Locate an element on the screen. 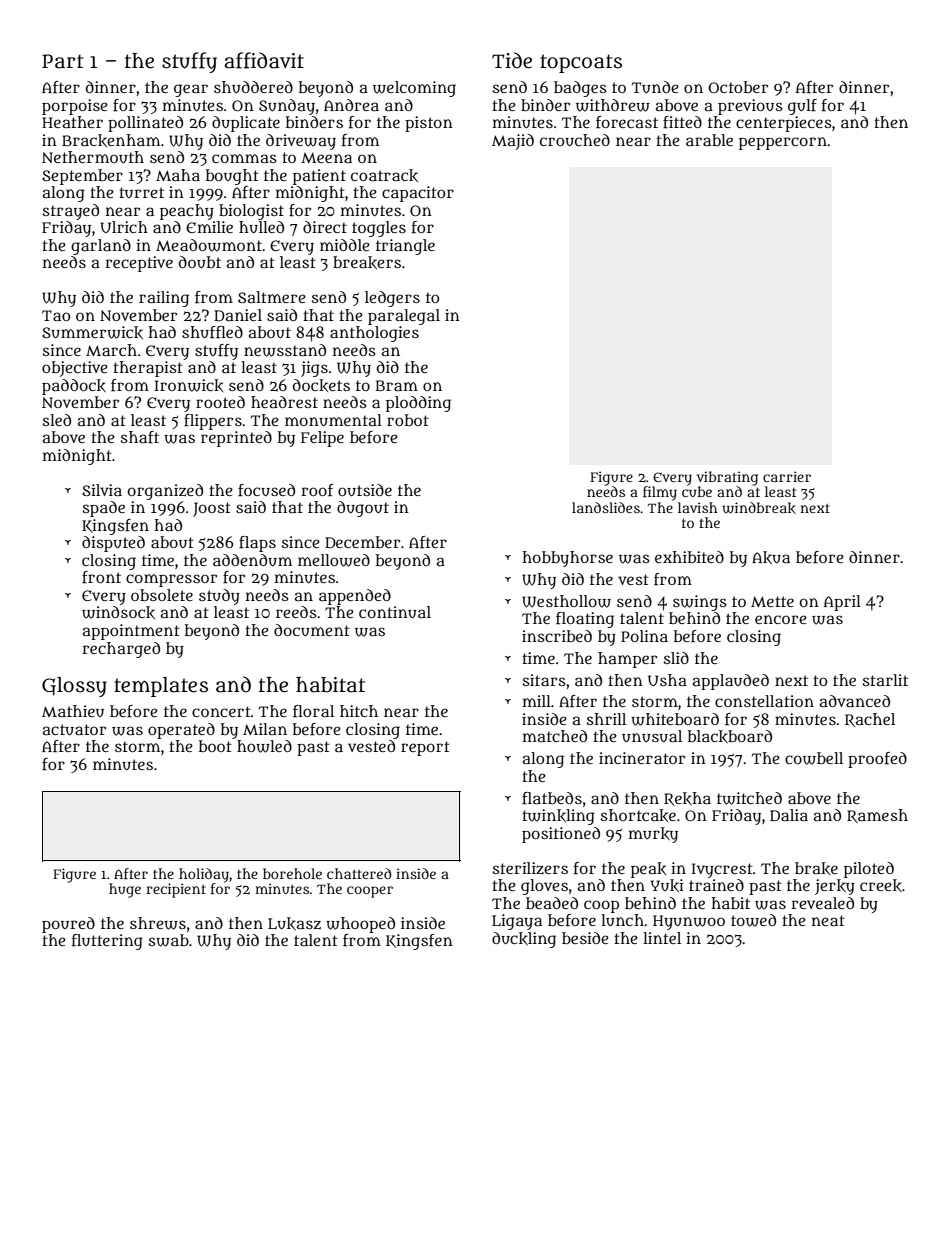 Image resolution: width=952 pixels, height=1233 pixels. Lukasz is located at coordinates (294, 923).
